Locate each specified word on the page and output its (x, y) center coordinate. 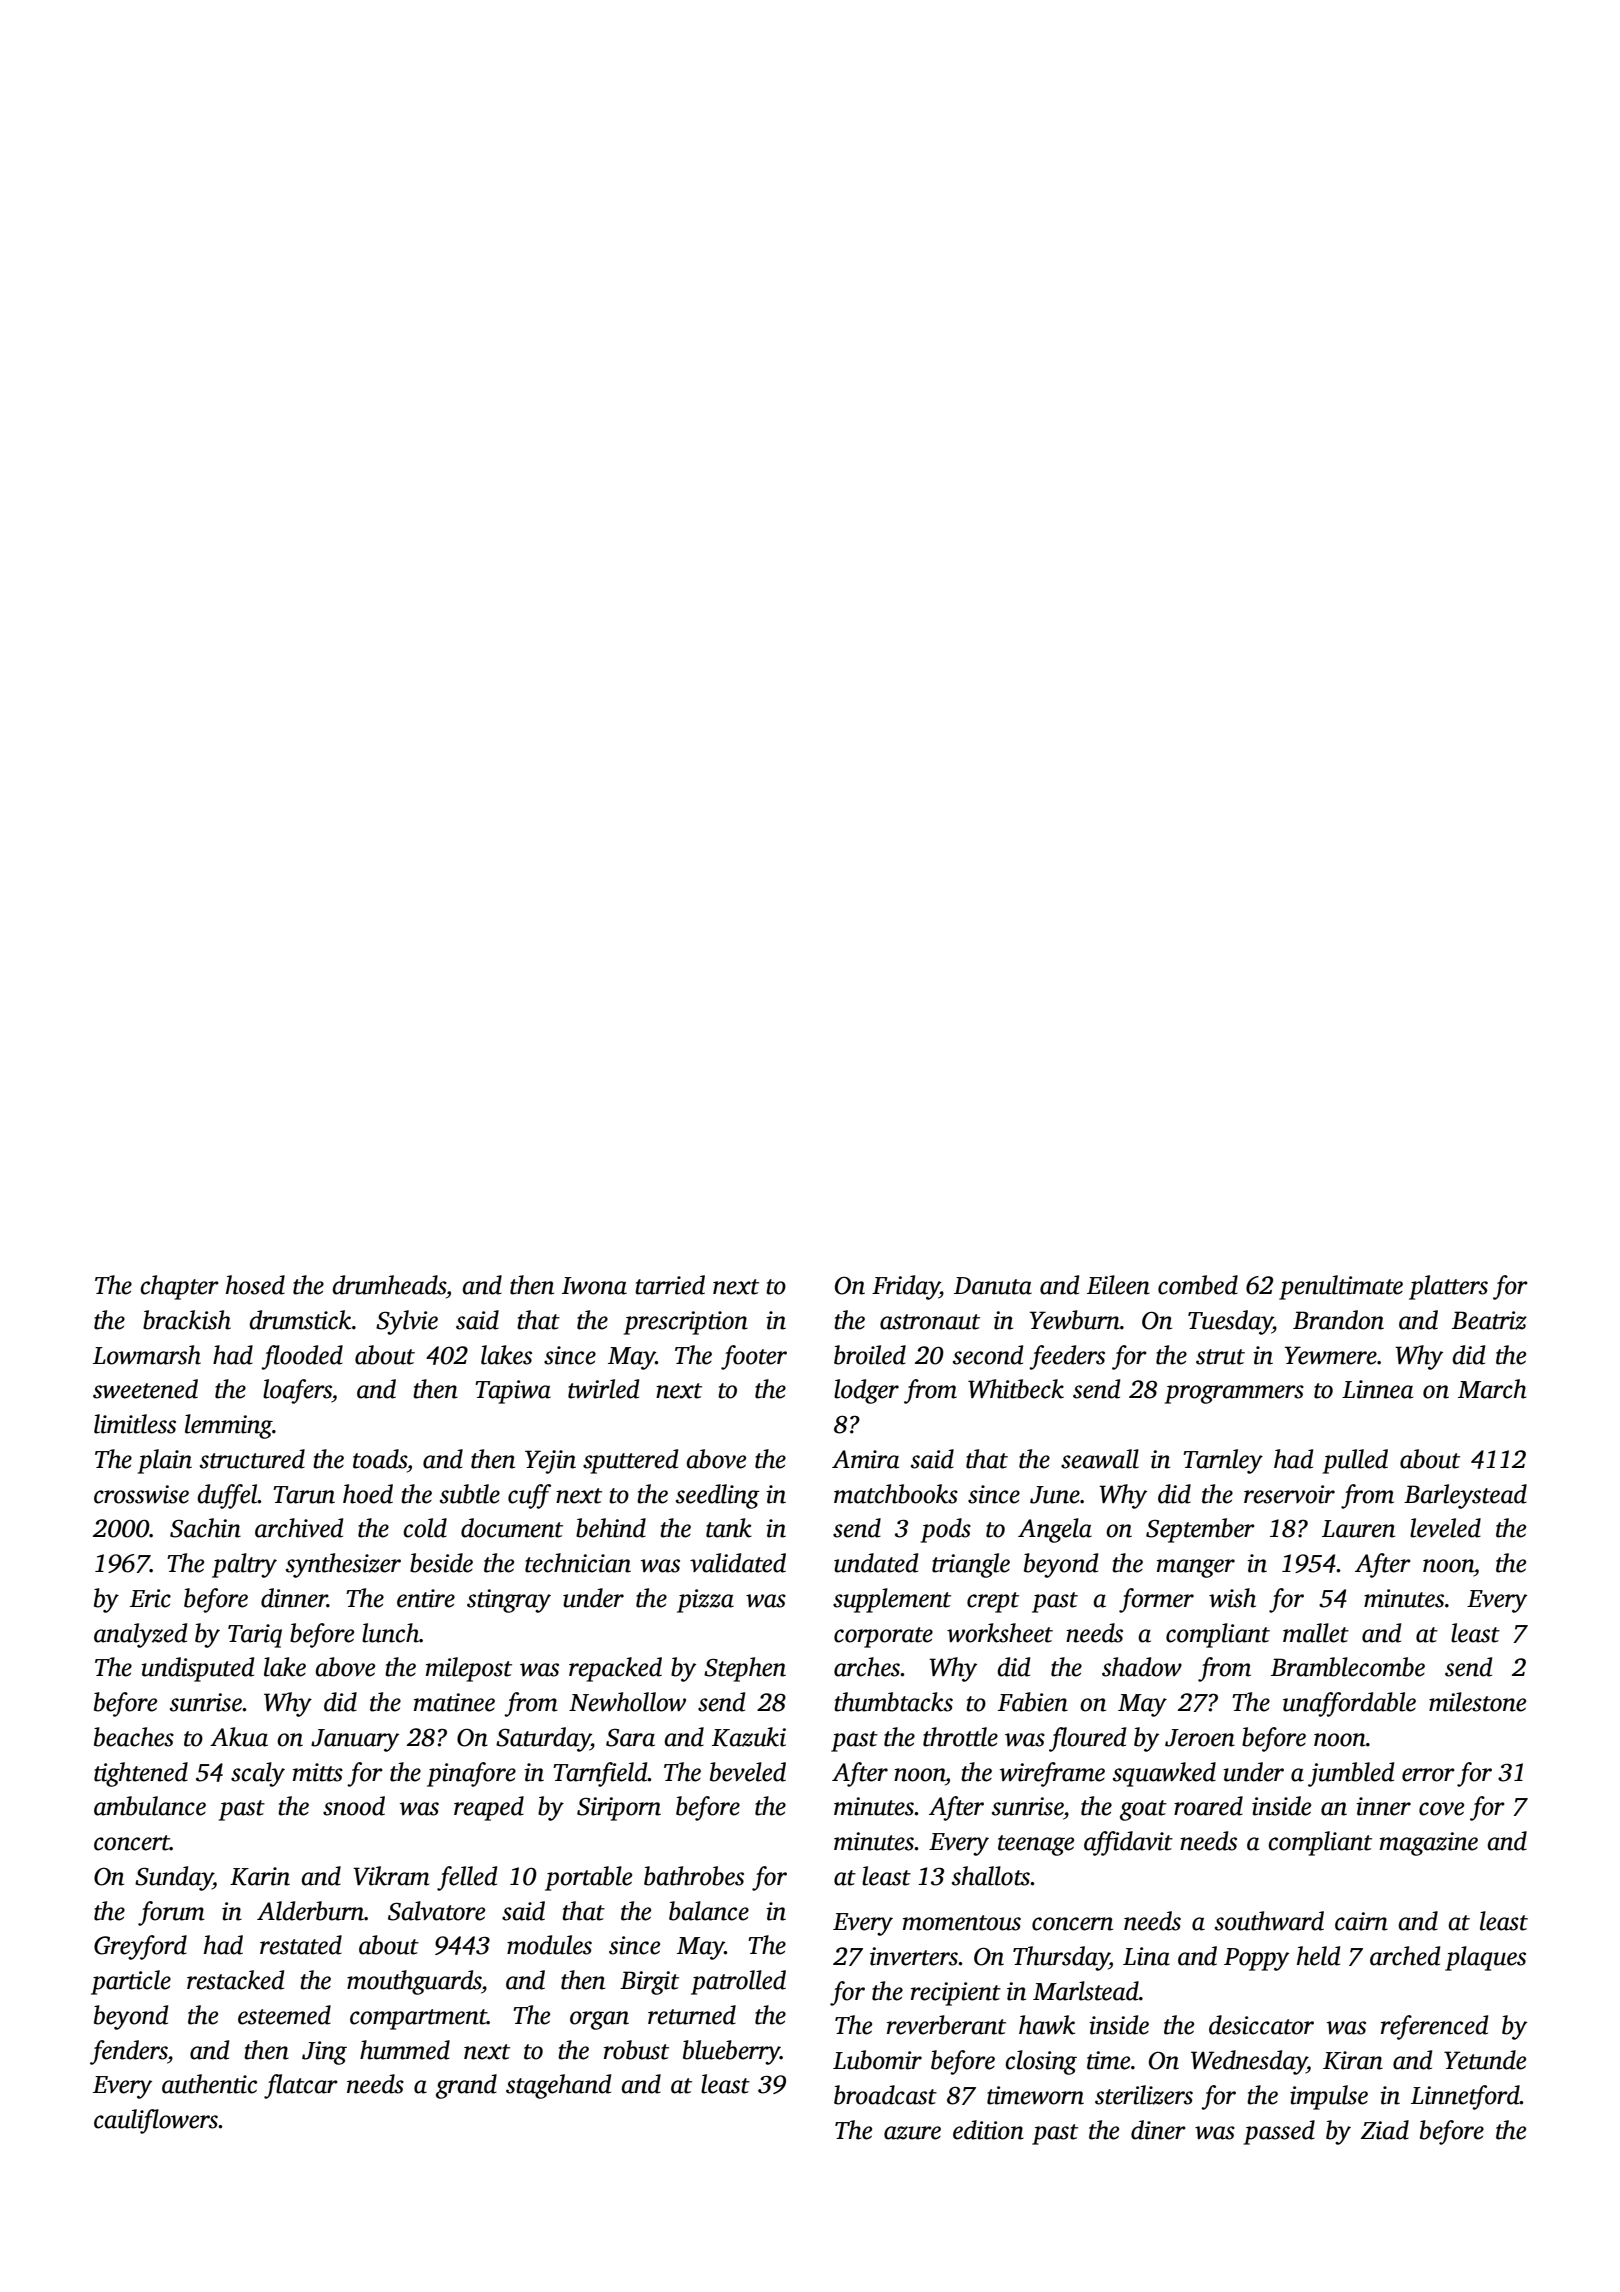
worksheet (1000, 1633)
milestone (1477, 1702)
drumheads (389, 1285)
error (1428, 1775)
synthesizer (343, 1565)
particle (131, 1982)
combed (1198, 1285)
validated (738, 1563)
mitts (318, 1772)
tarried (670, 1285)
